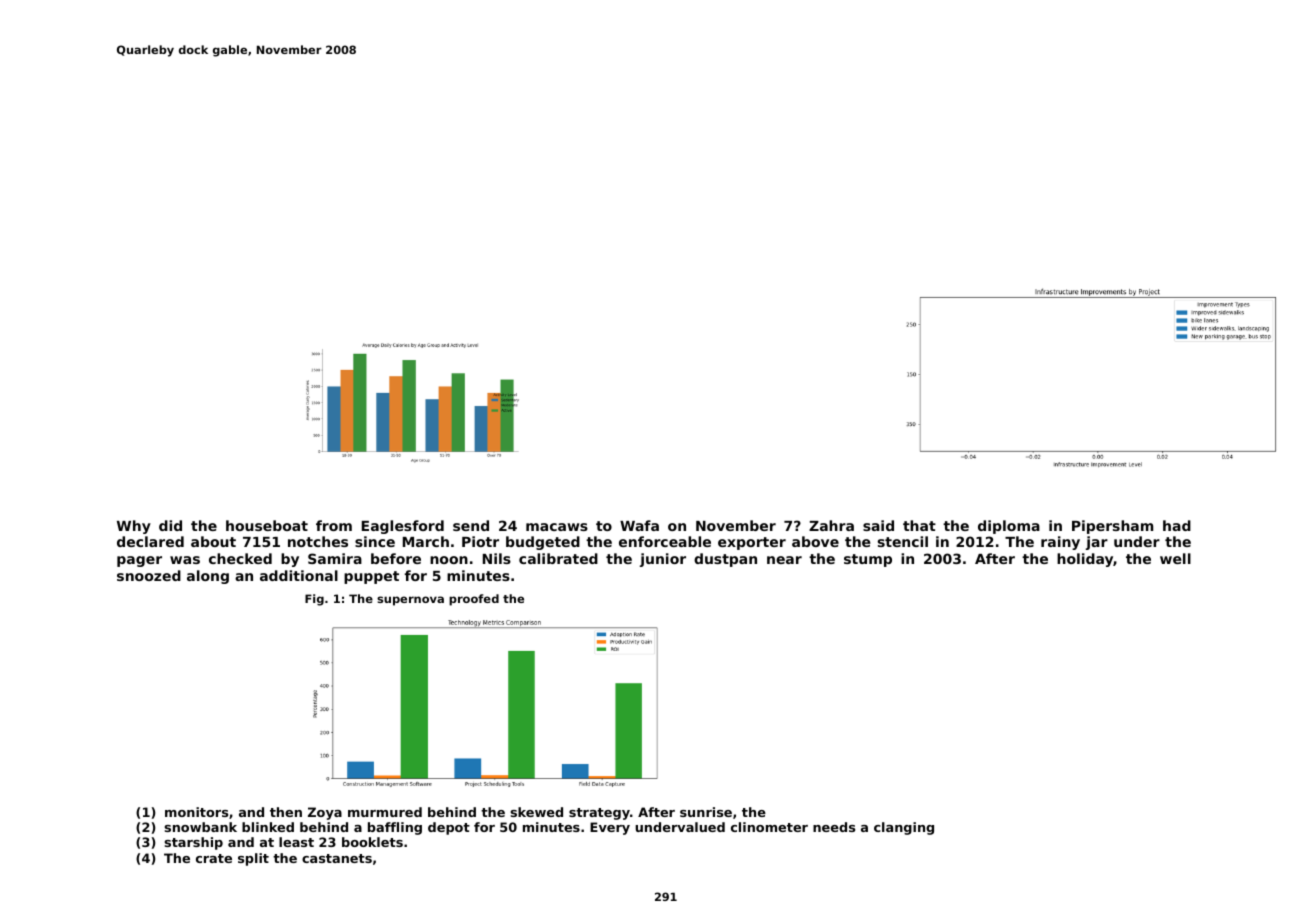  I want to click on snoozed, so click(149, 575).
